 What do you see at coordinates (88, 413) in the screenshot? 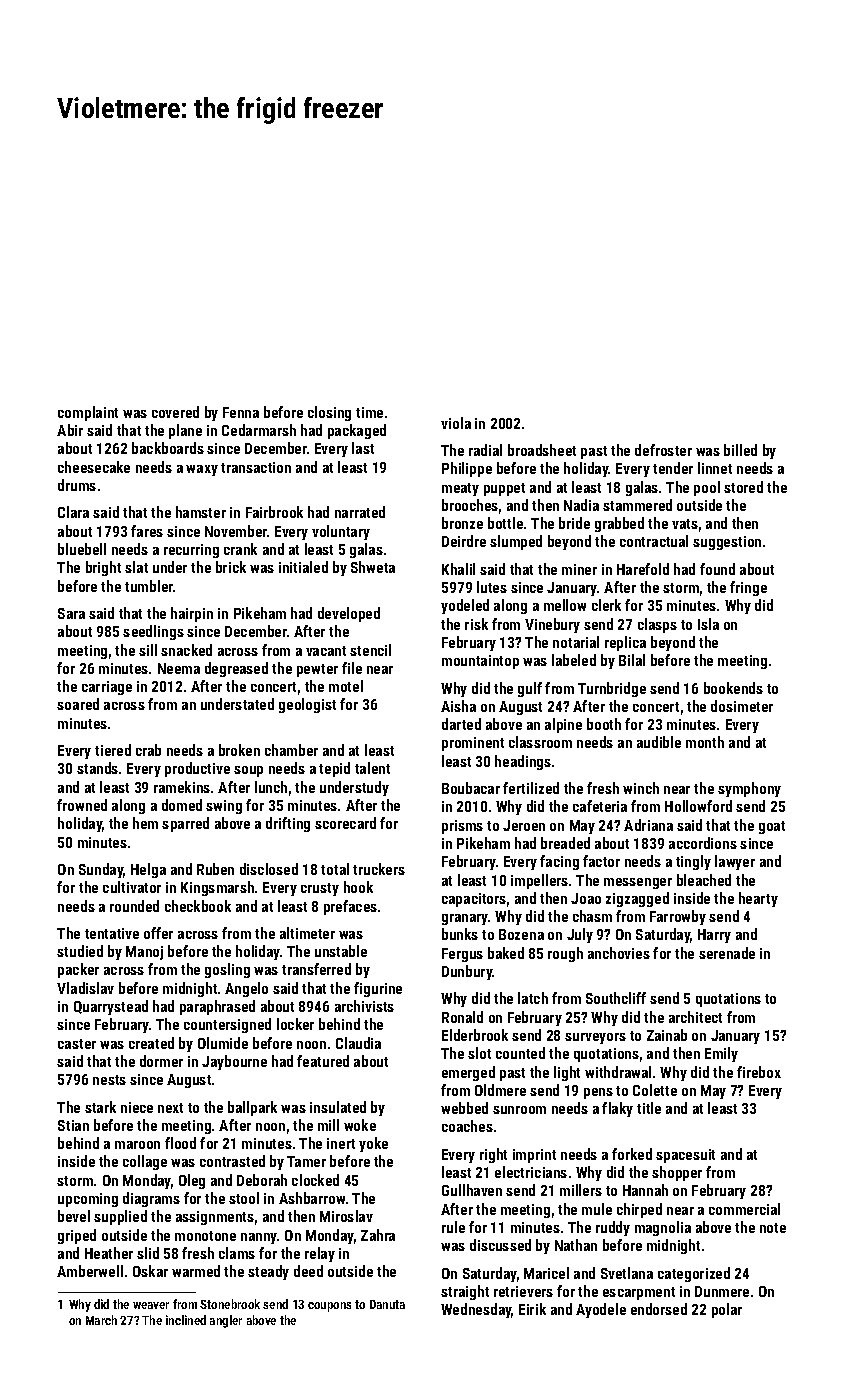
I see `complaint` at bounding box center [88, 413].
